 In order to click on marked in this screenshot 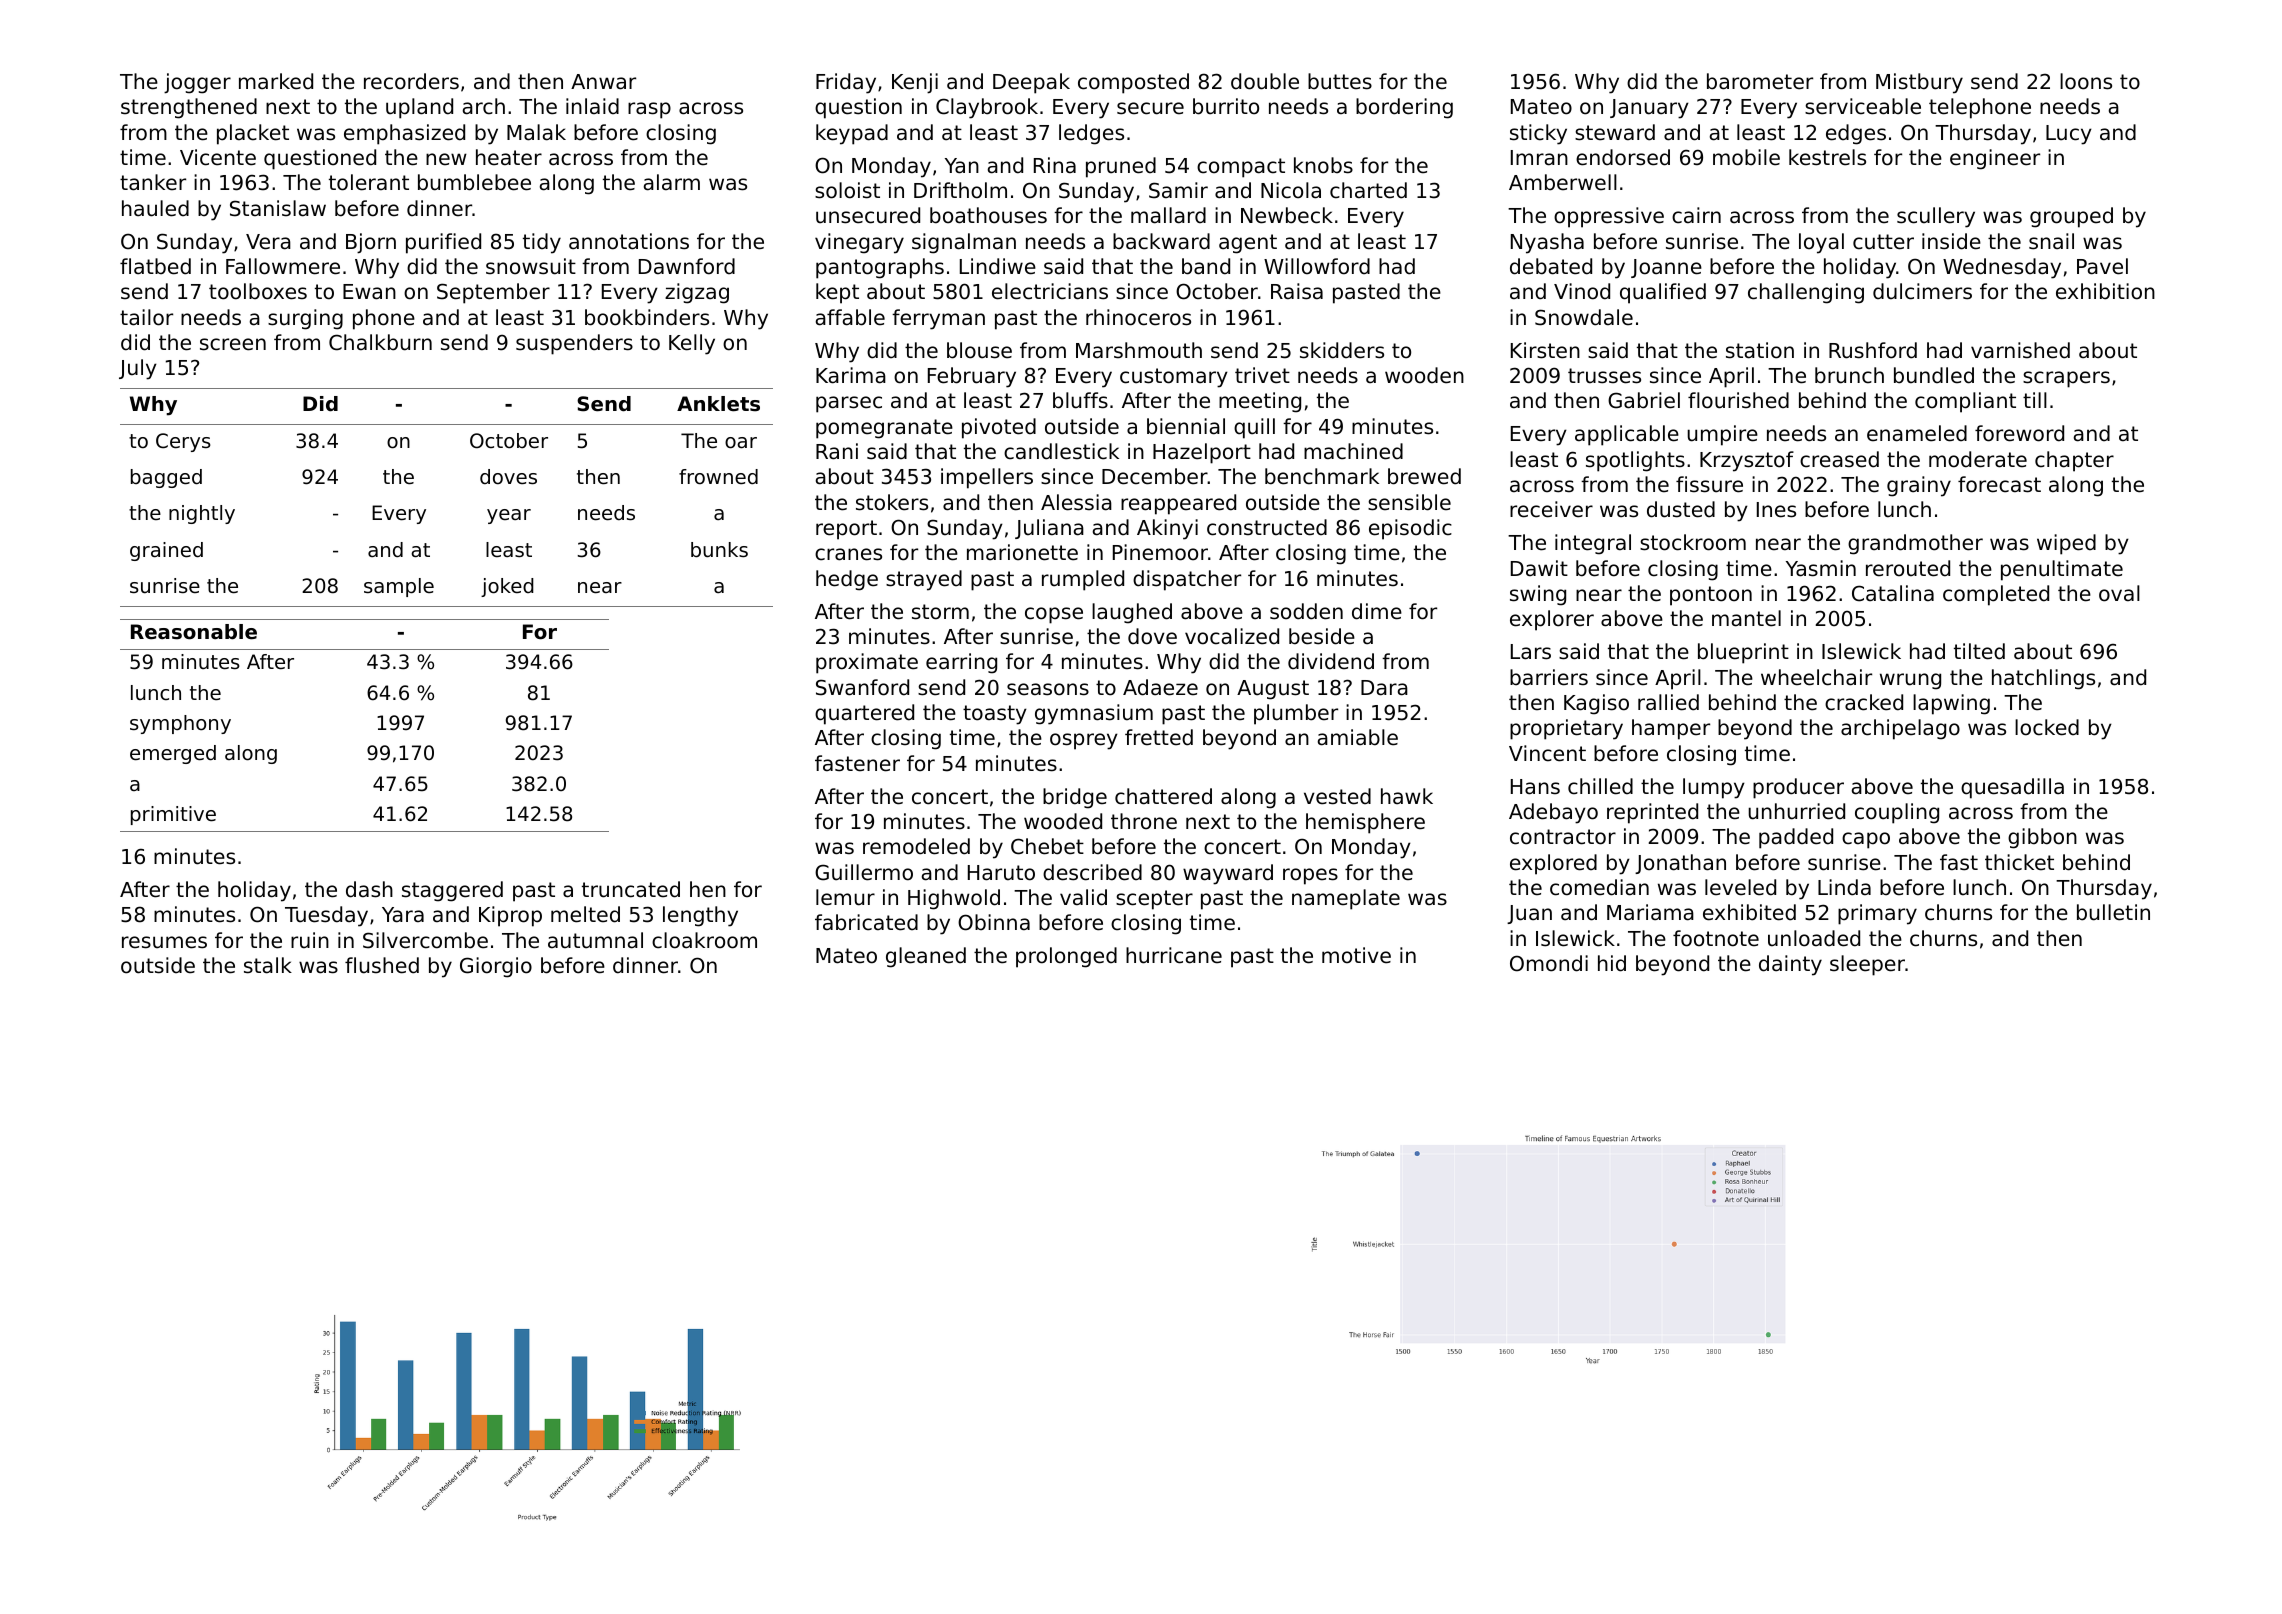, I will do `click(276, 81)`.
